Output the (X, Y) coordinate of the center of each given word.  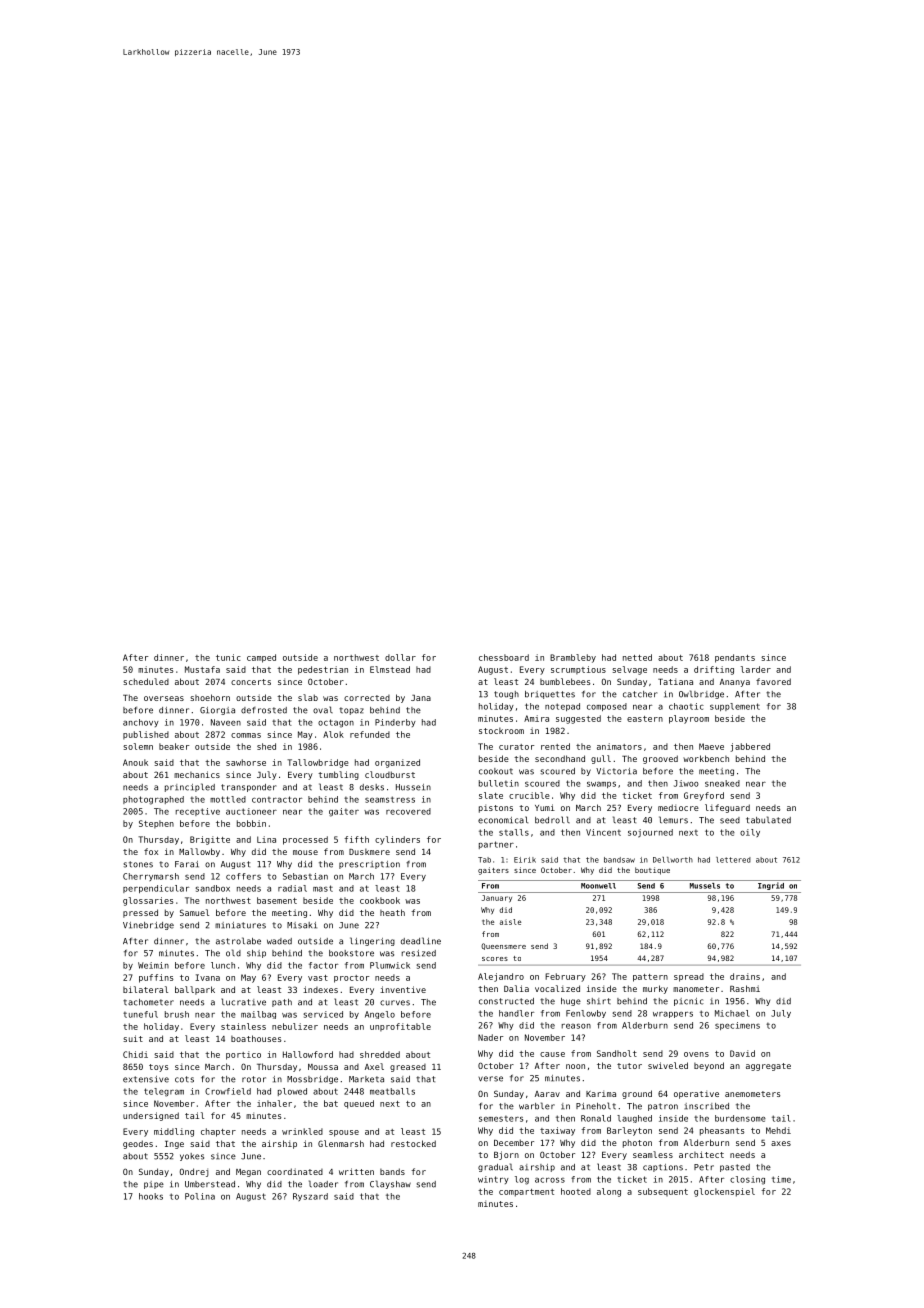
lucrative (243, 1002)
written (356, 1171)
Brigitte (210, 840)
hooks (151, 1196)
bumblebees (565, 681)
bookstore (351, 953)
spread (689, 977)
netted (637, 657)
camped (261, 658)
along (609, 1192)
